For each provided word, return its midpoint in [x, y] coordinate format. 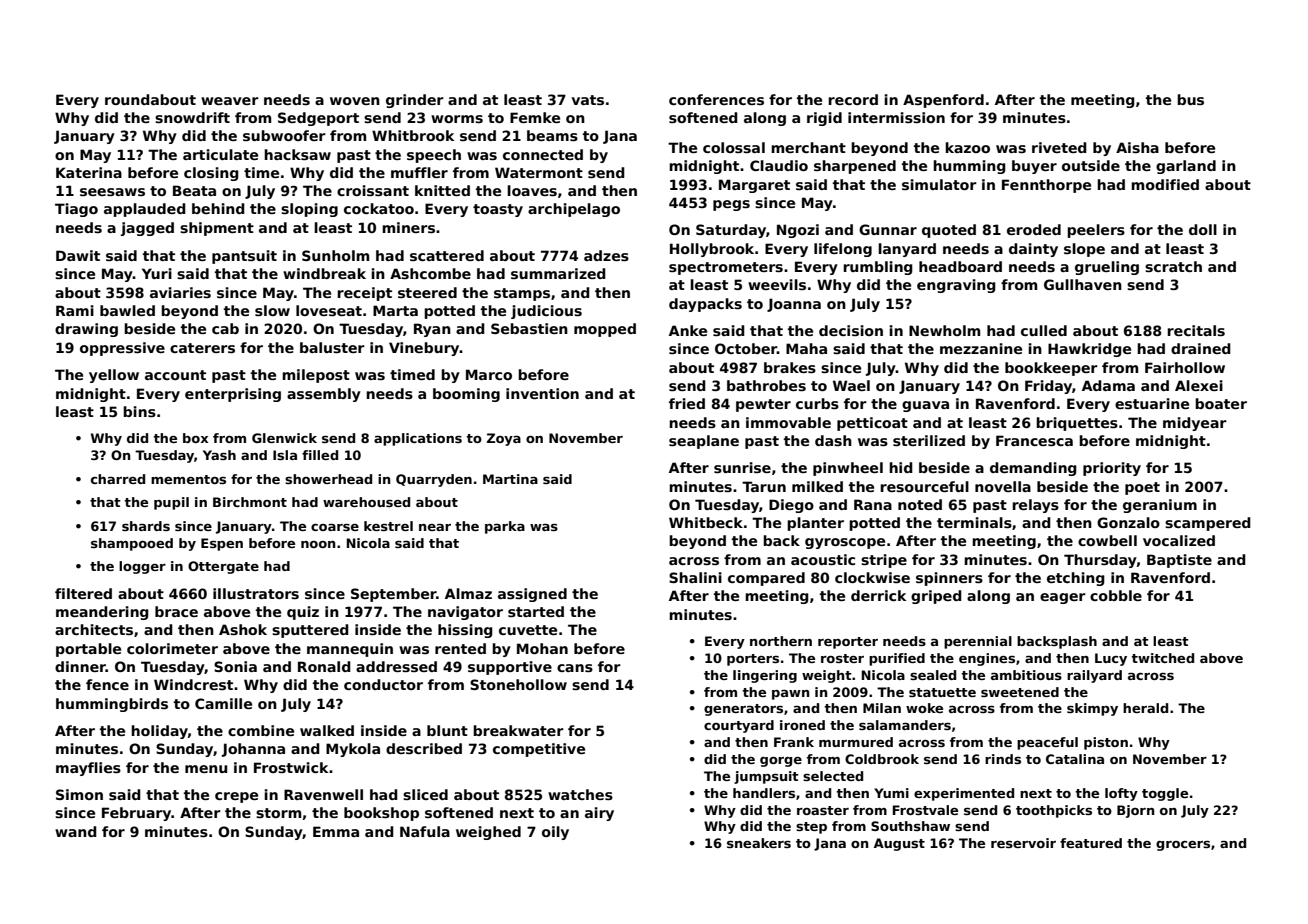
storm [278, 813]
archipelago [574, 210]
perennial [978, 642]
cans [575, 668]
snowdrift [192, 117]
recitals [1196, 330]
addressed [396, 666]
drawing [86, 330]
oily [555, 833]
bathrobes [766, 385]
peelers [1096, 231]
